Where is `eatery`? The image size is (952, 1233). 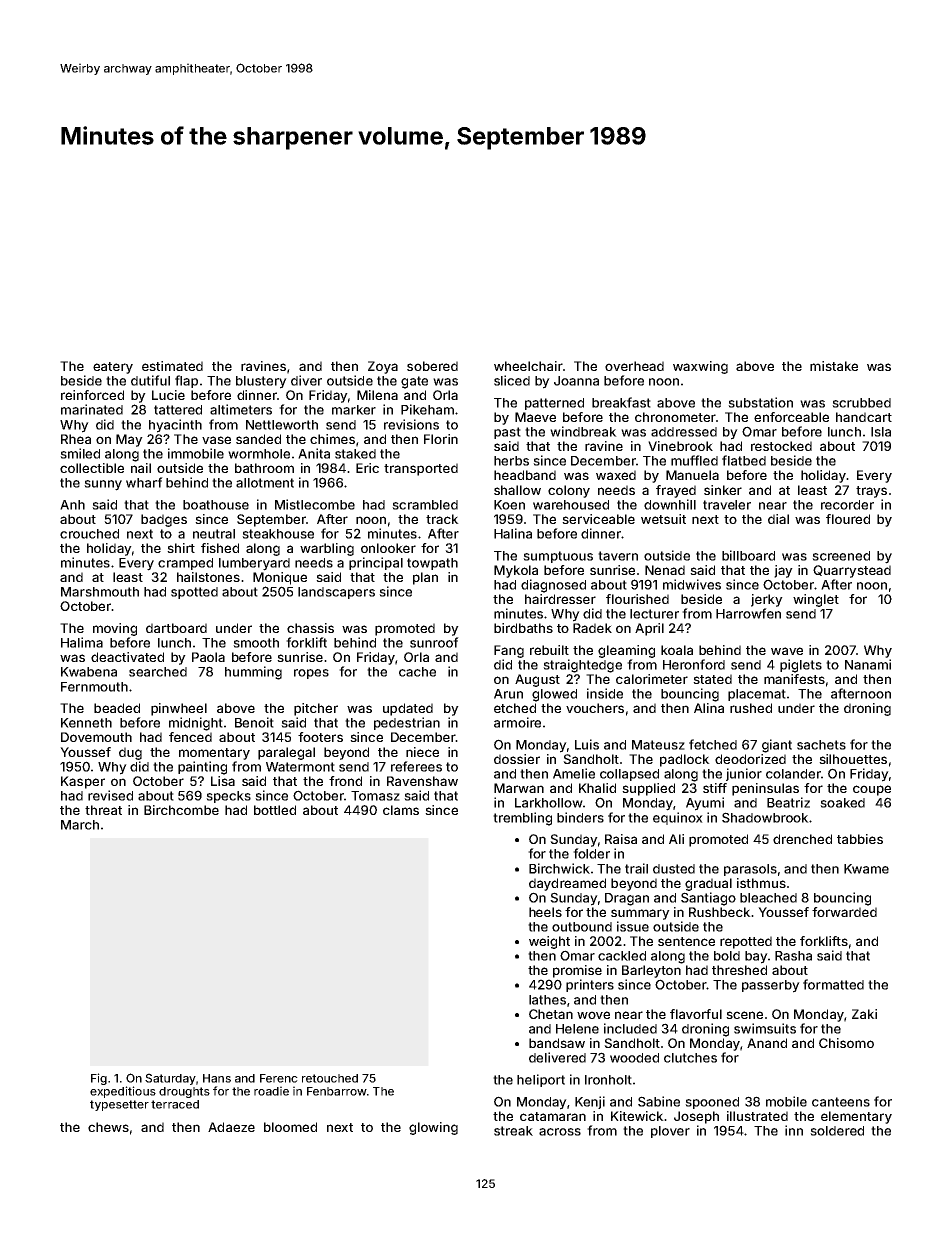 eatery is located at coordinates (113, 368).
